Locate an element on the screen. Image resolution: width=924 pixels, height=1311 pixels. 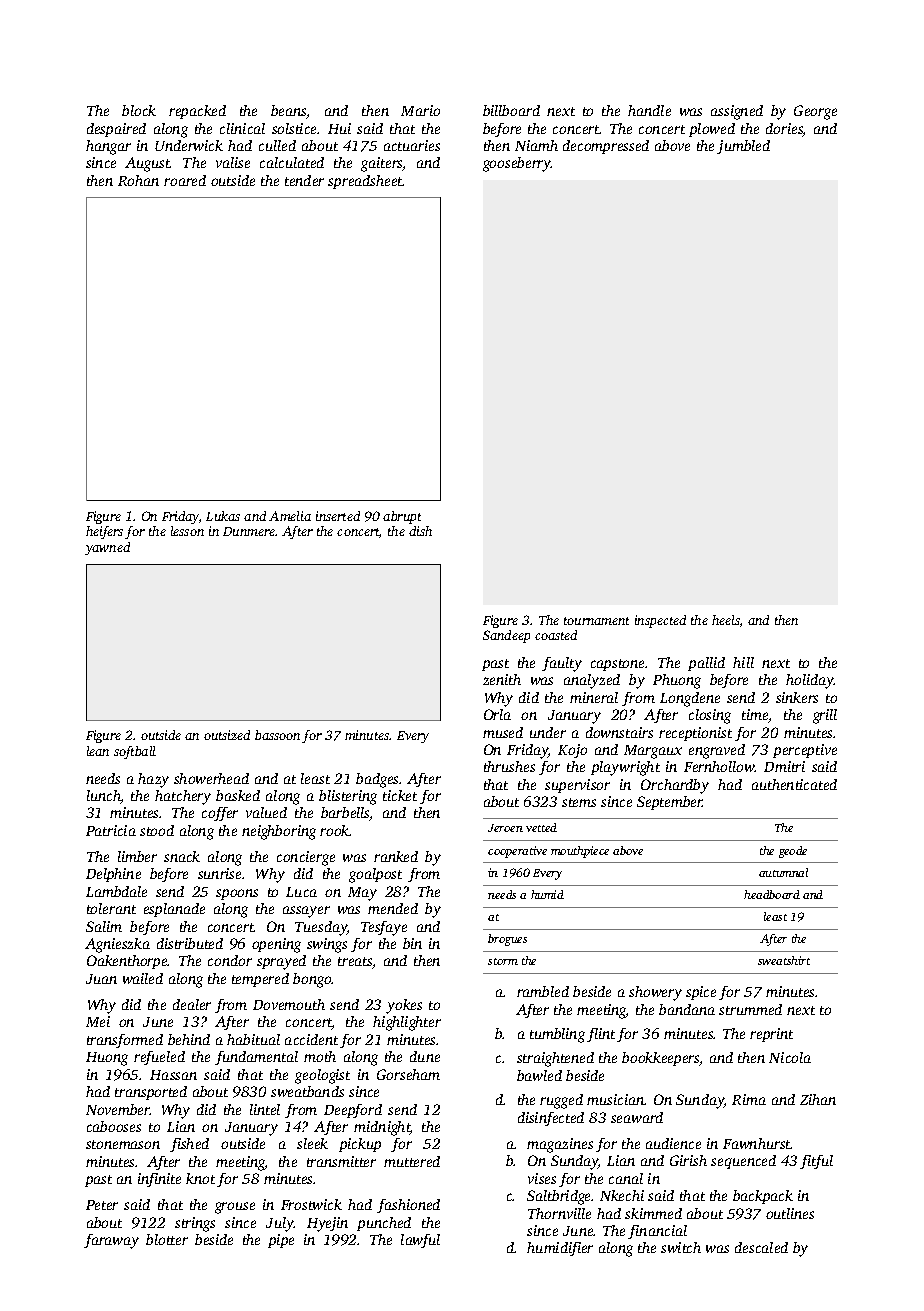
pipe is located at coordinates (281, 1241).
